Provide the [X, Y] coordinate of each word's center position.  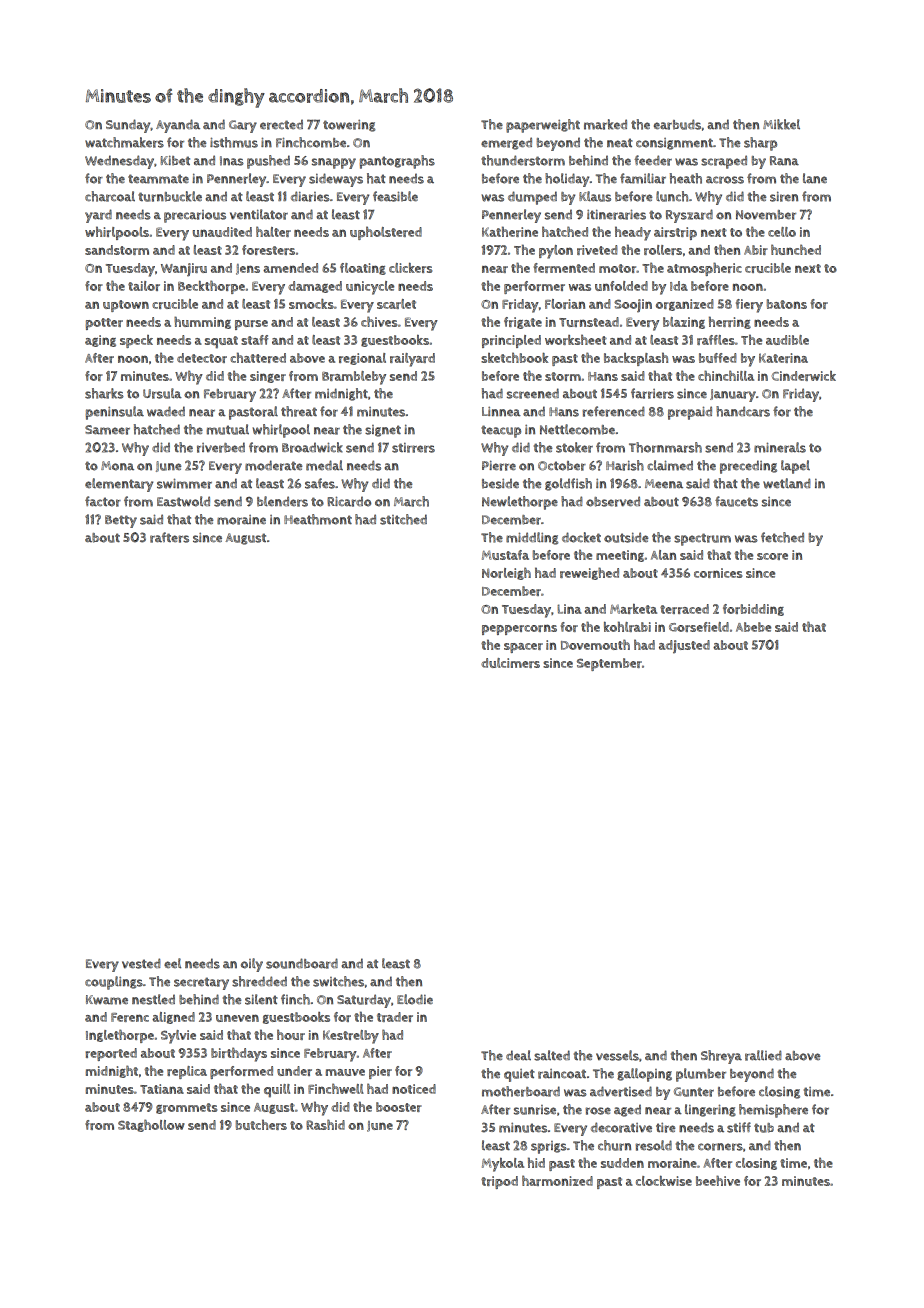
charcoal [110, 196]
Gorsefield [699, 627]
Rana [784, 161]
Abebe [753, 627]
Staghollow [151, 1125]
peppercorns [519, 629]
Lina [569, 609]
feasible [395, 196]
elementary [119, 485]
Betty [121, 521]
